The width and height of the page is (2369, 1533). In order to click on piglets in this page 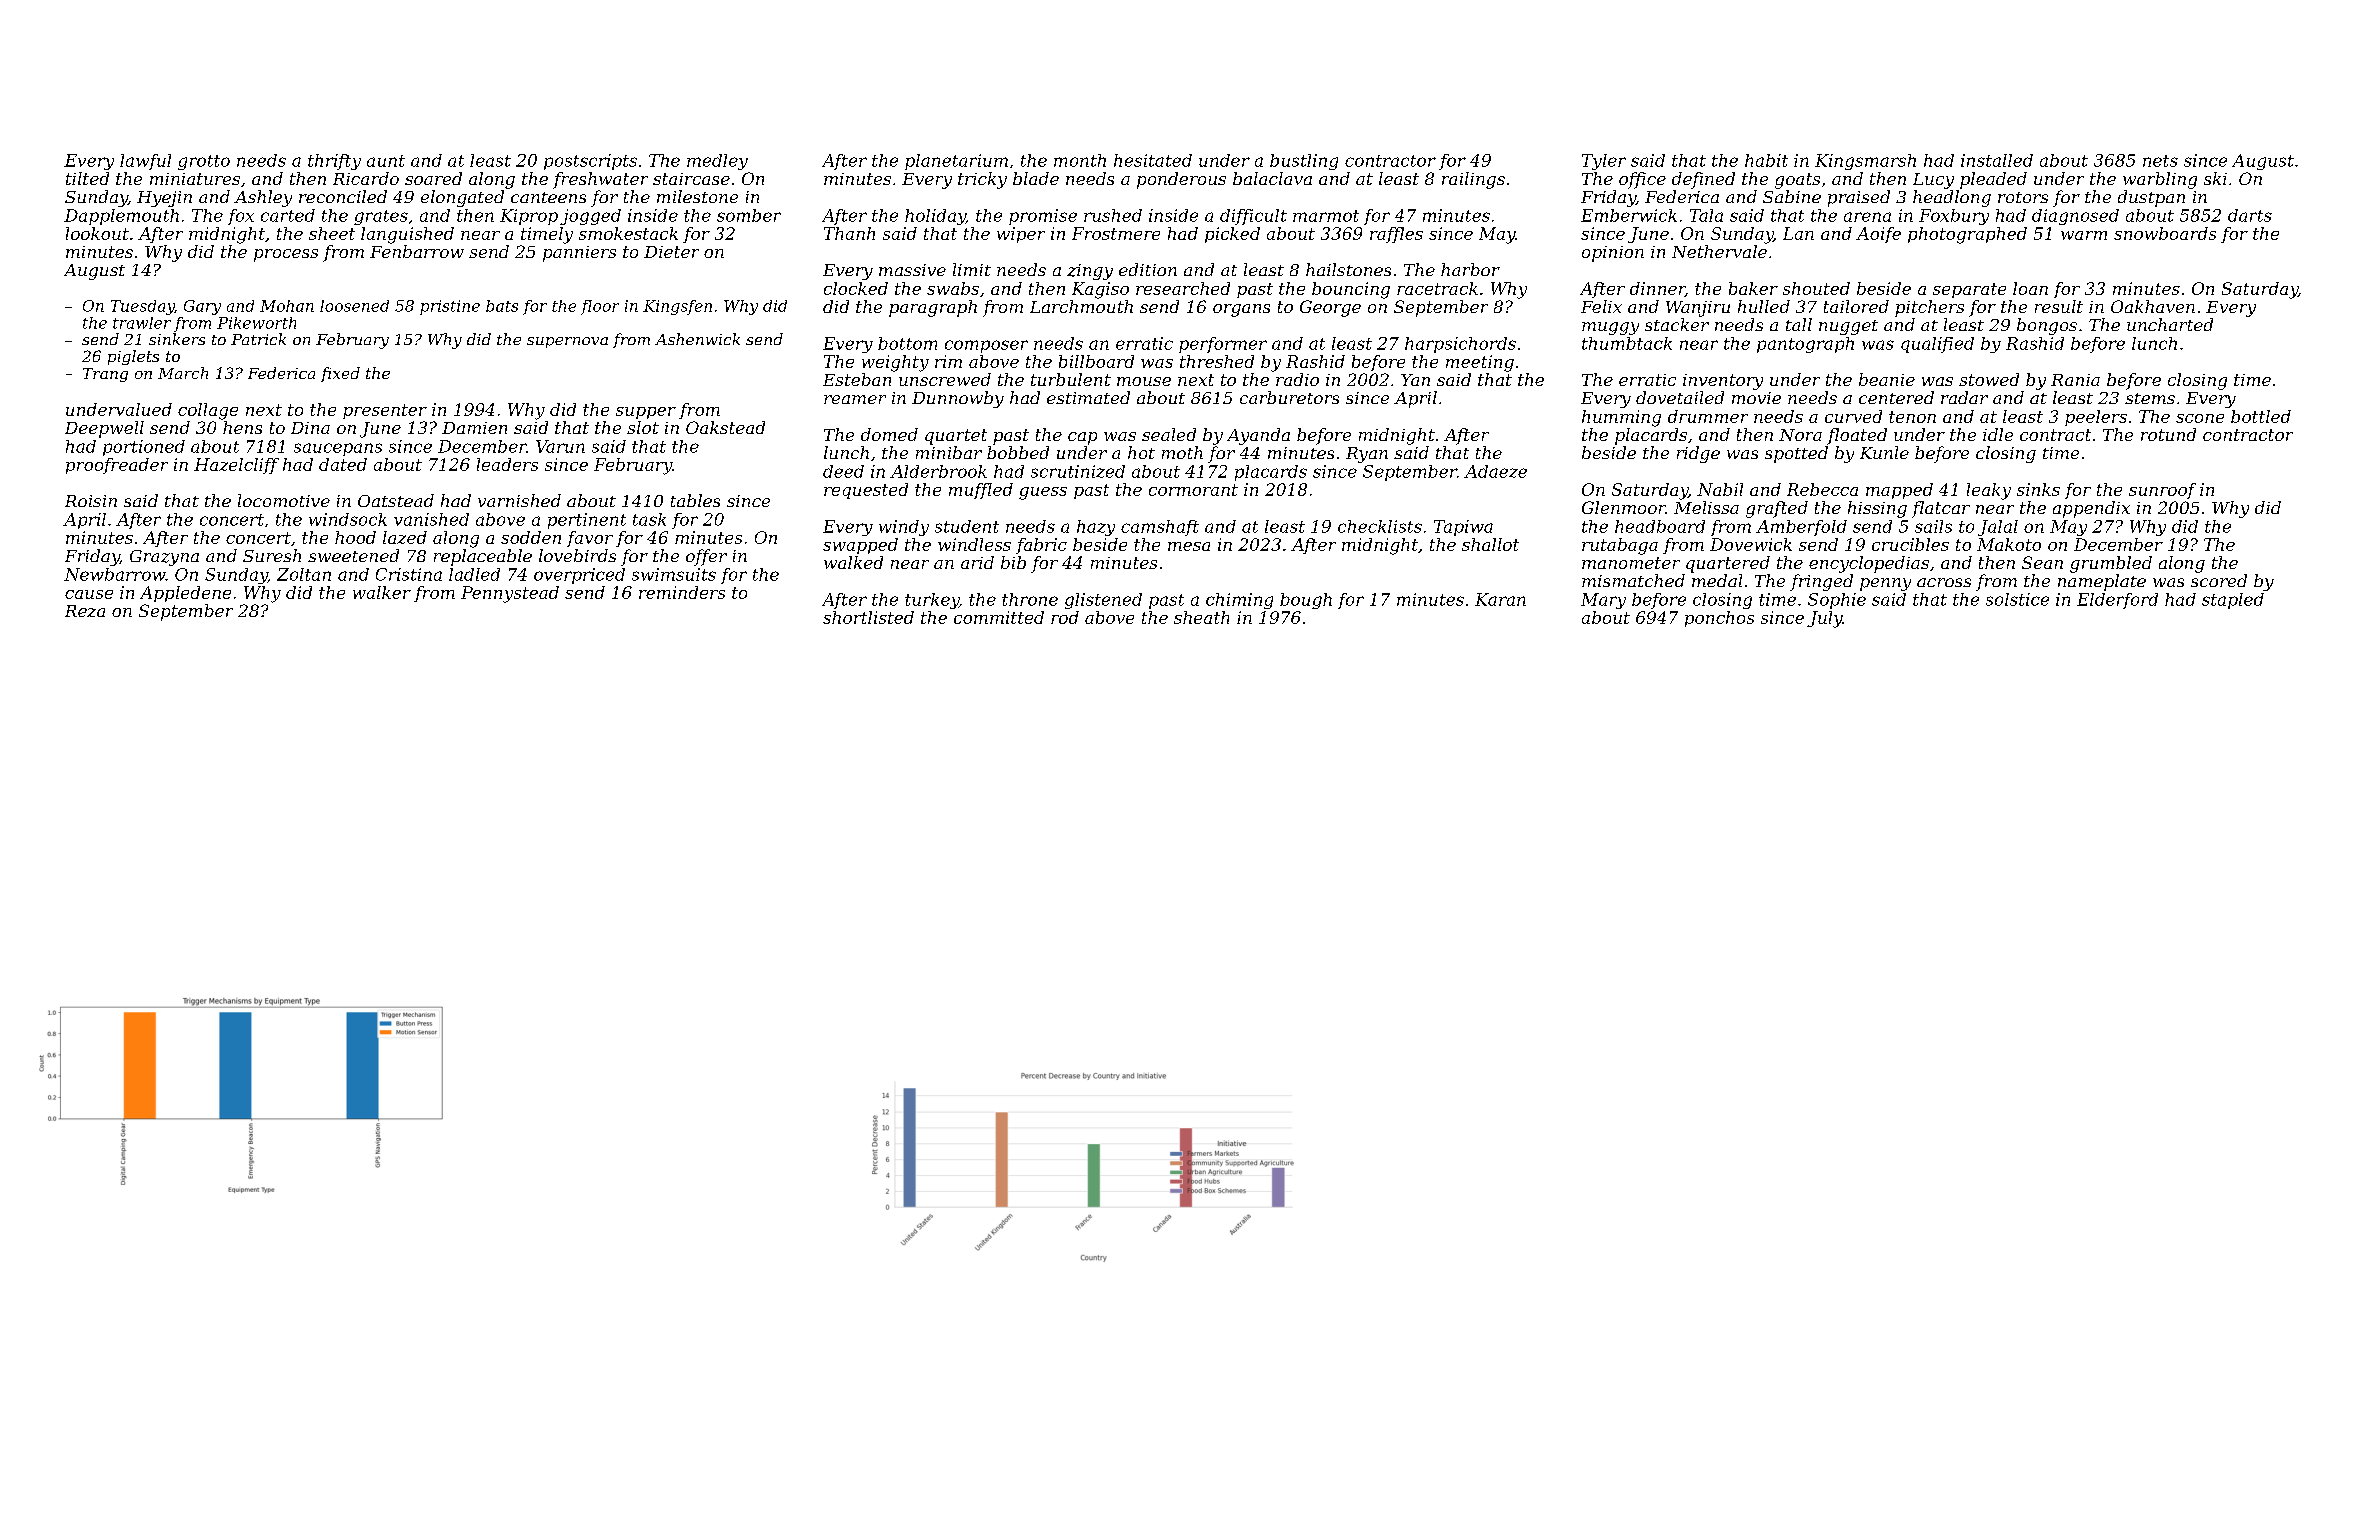, I will do `click(133, 357)`.
